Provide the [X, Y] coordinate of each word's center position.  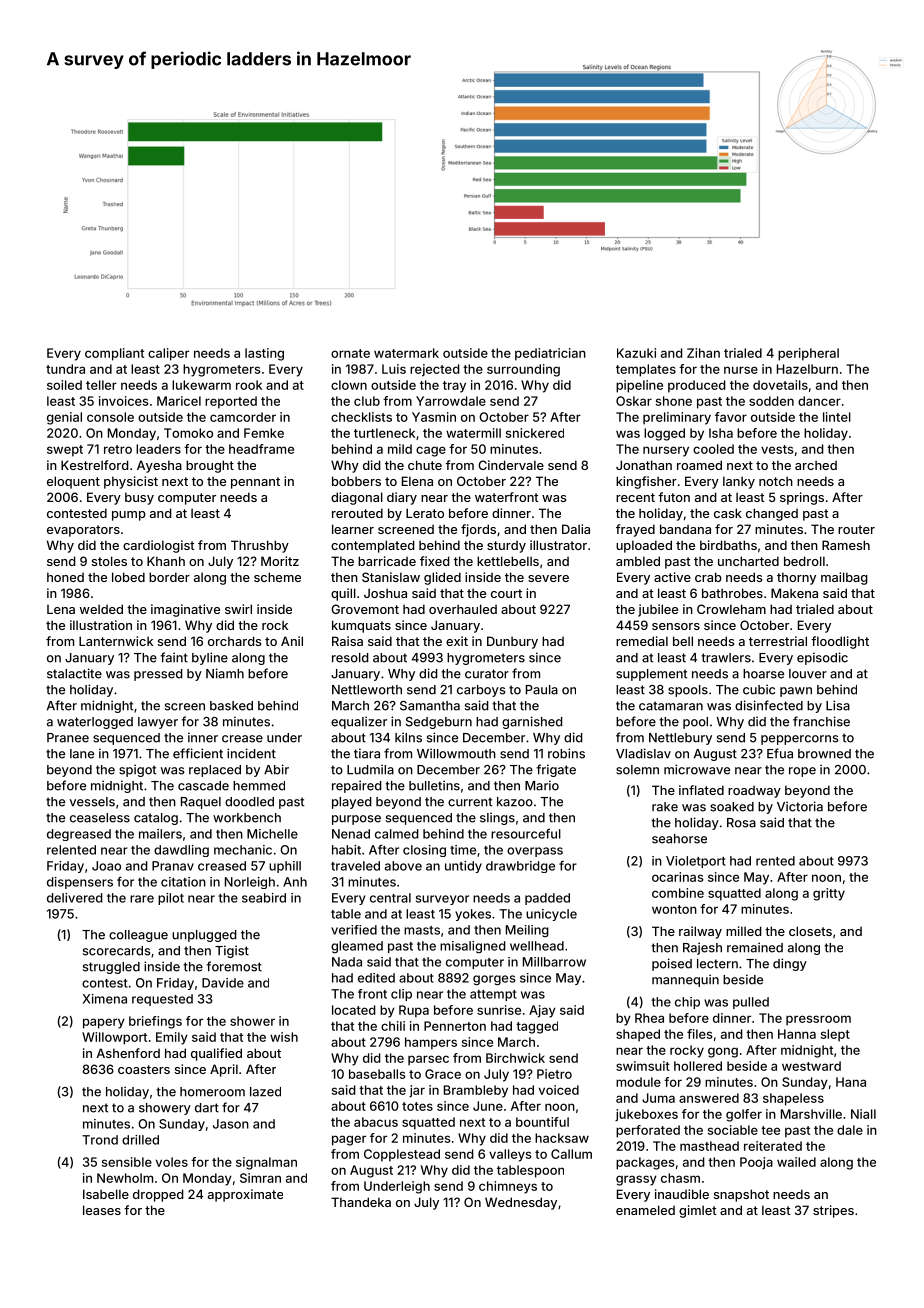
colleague [138, 936]
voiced [559, 1090]
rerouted [357, 513]
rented [775, 861]
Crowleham [731, 609]
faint [174, 657]
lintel [837, 417]
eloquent [73, 482]
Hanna [797, 1034]
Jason [231, 1124]
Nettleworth [367, 690]
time [463, 850]
